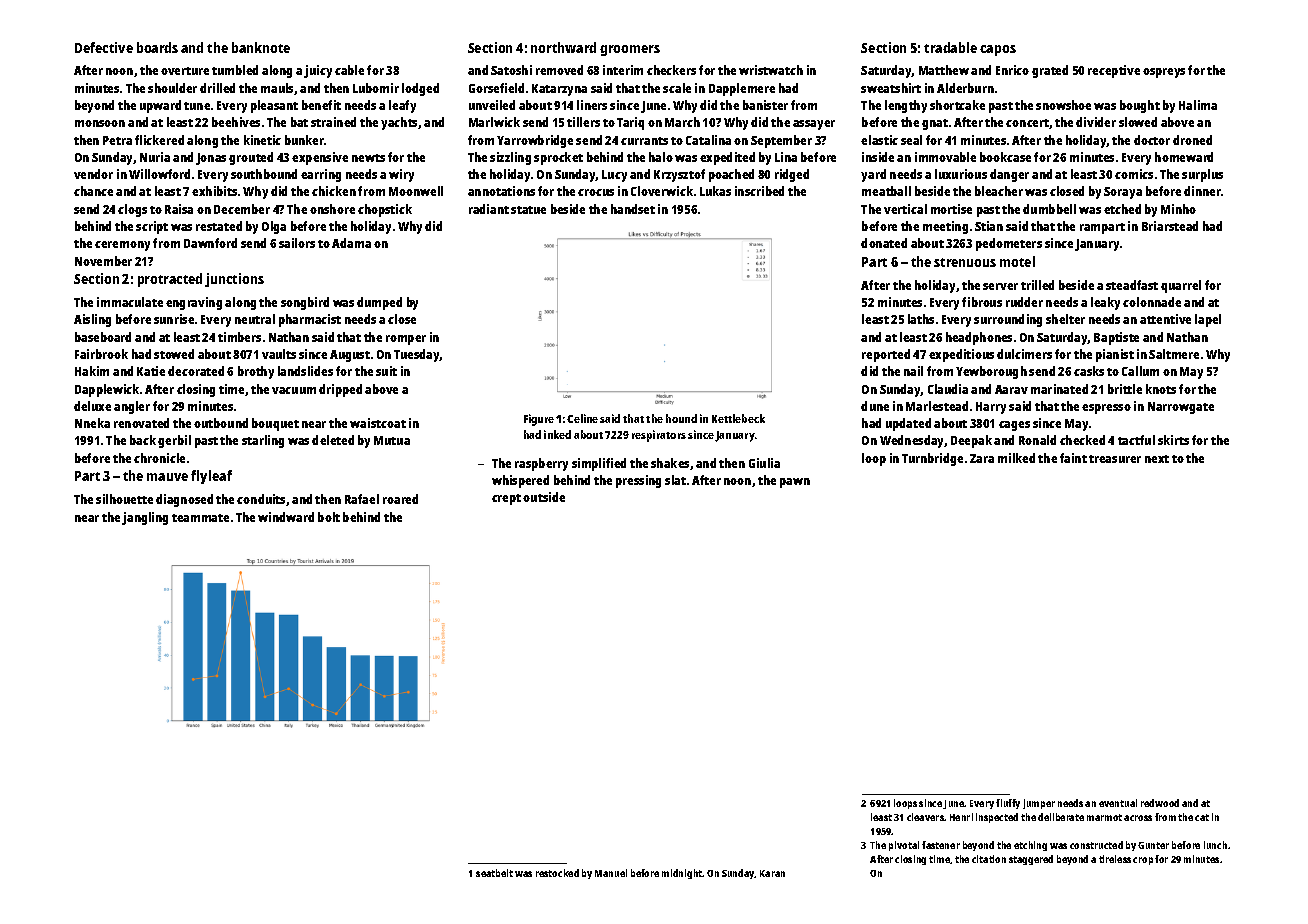 Image resolution: width=1308 pixels, height=924 pixels. I want to click on wristwatch, so click(771, 70).
